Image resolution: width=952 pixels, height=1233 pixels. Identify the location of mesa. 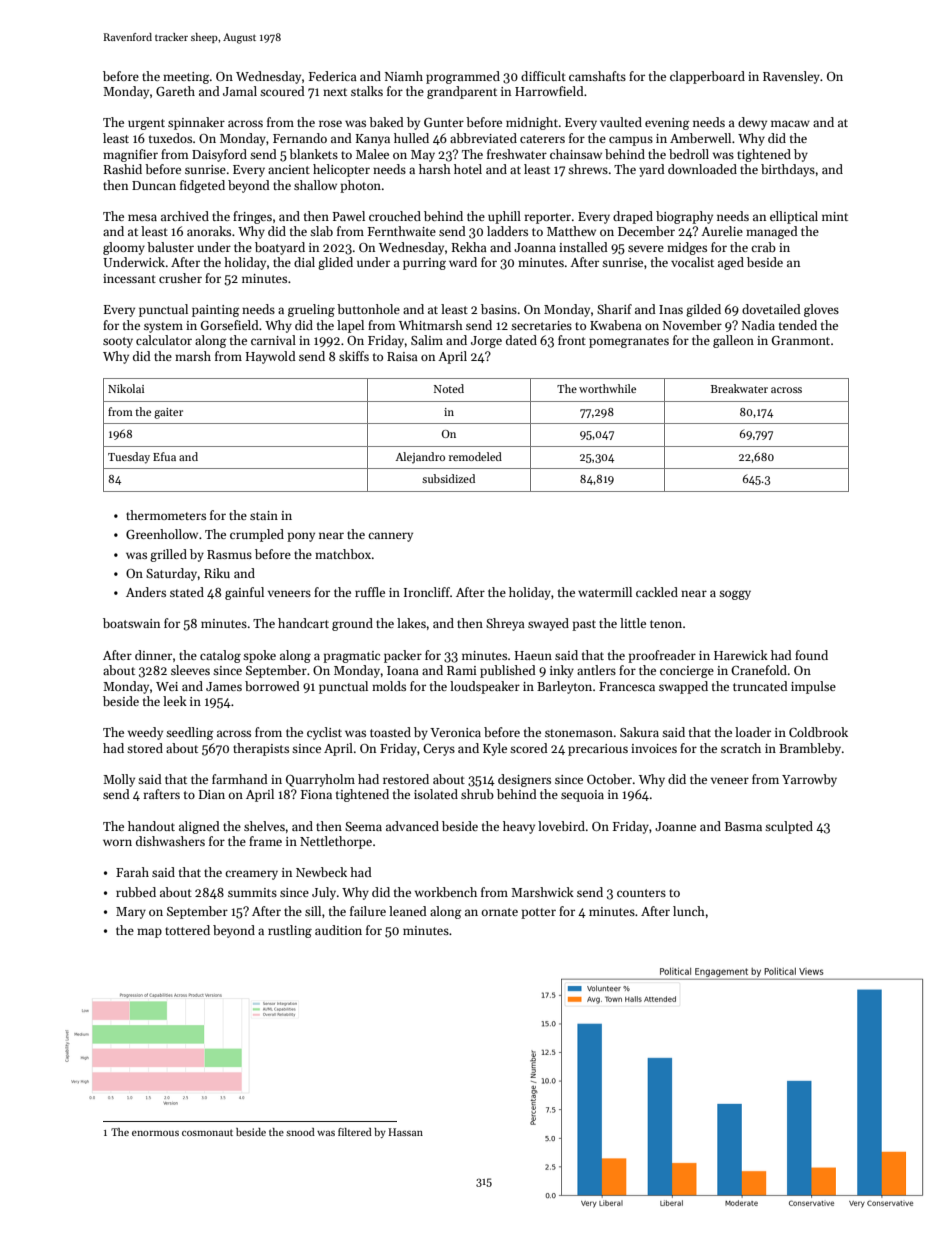
(142, 217).
